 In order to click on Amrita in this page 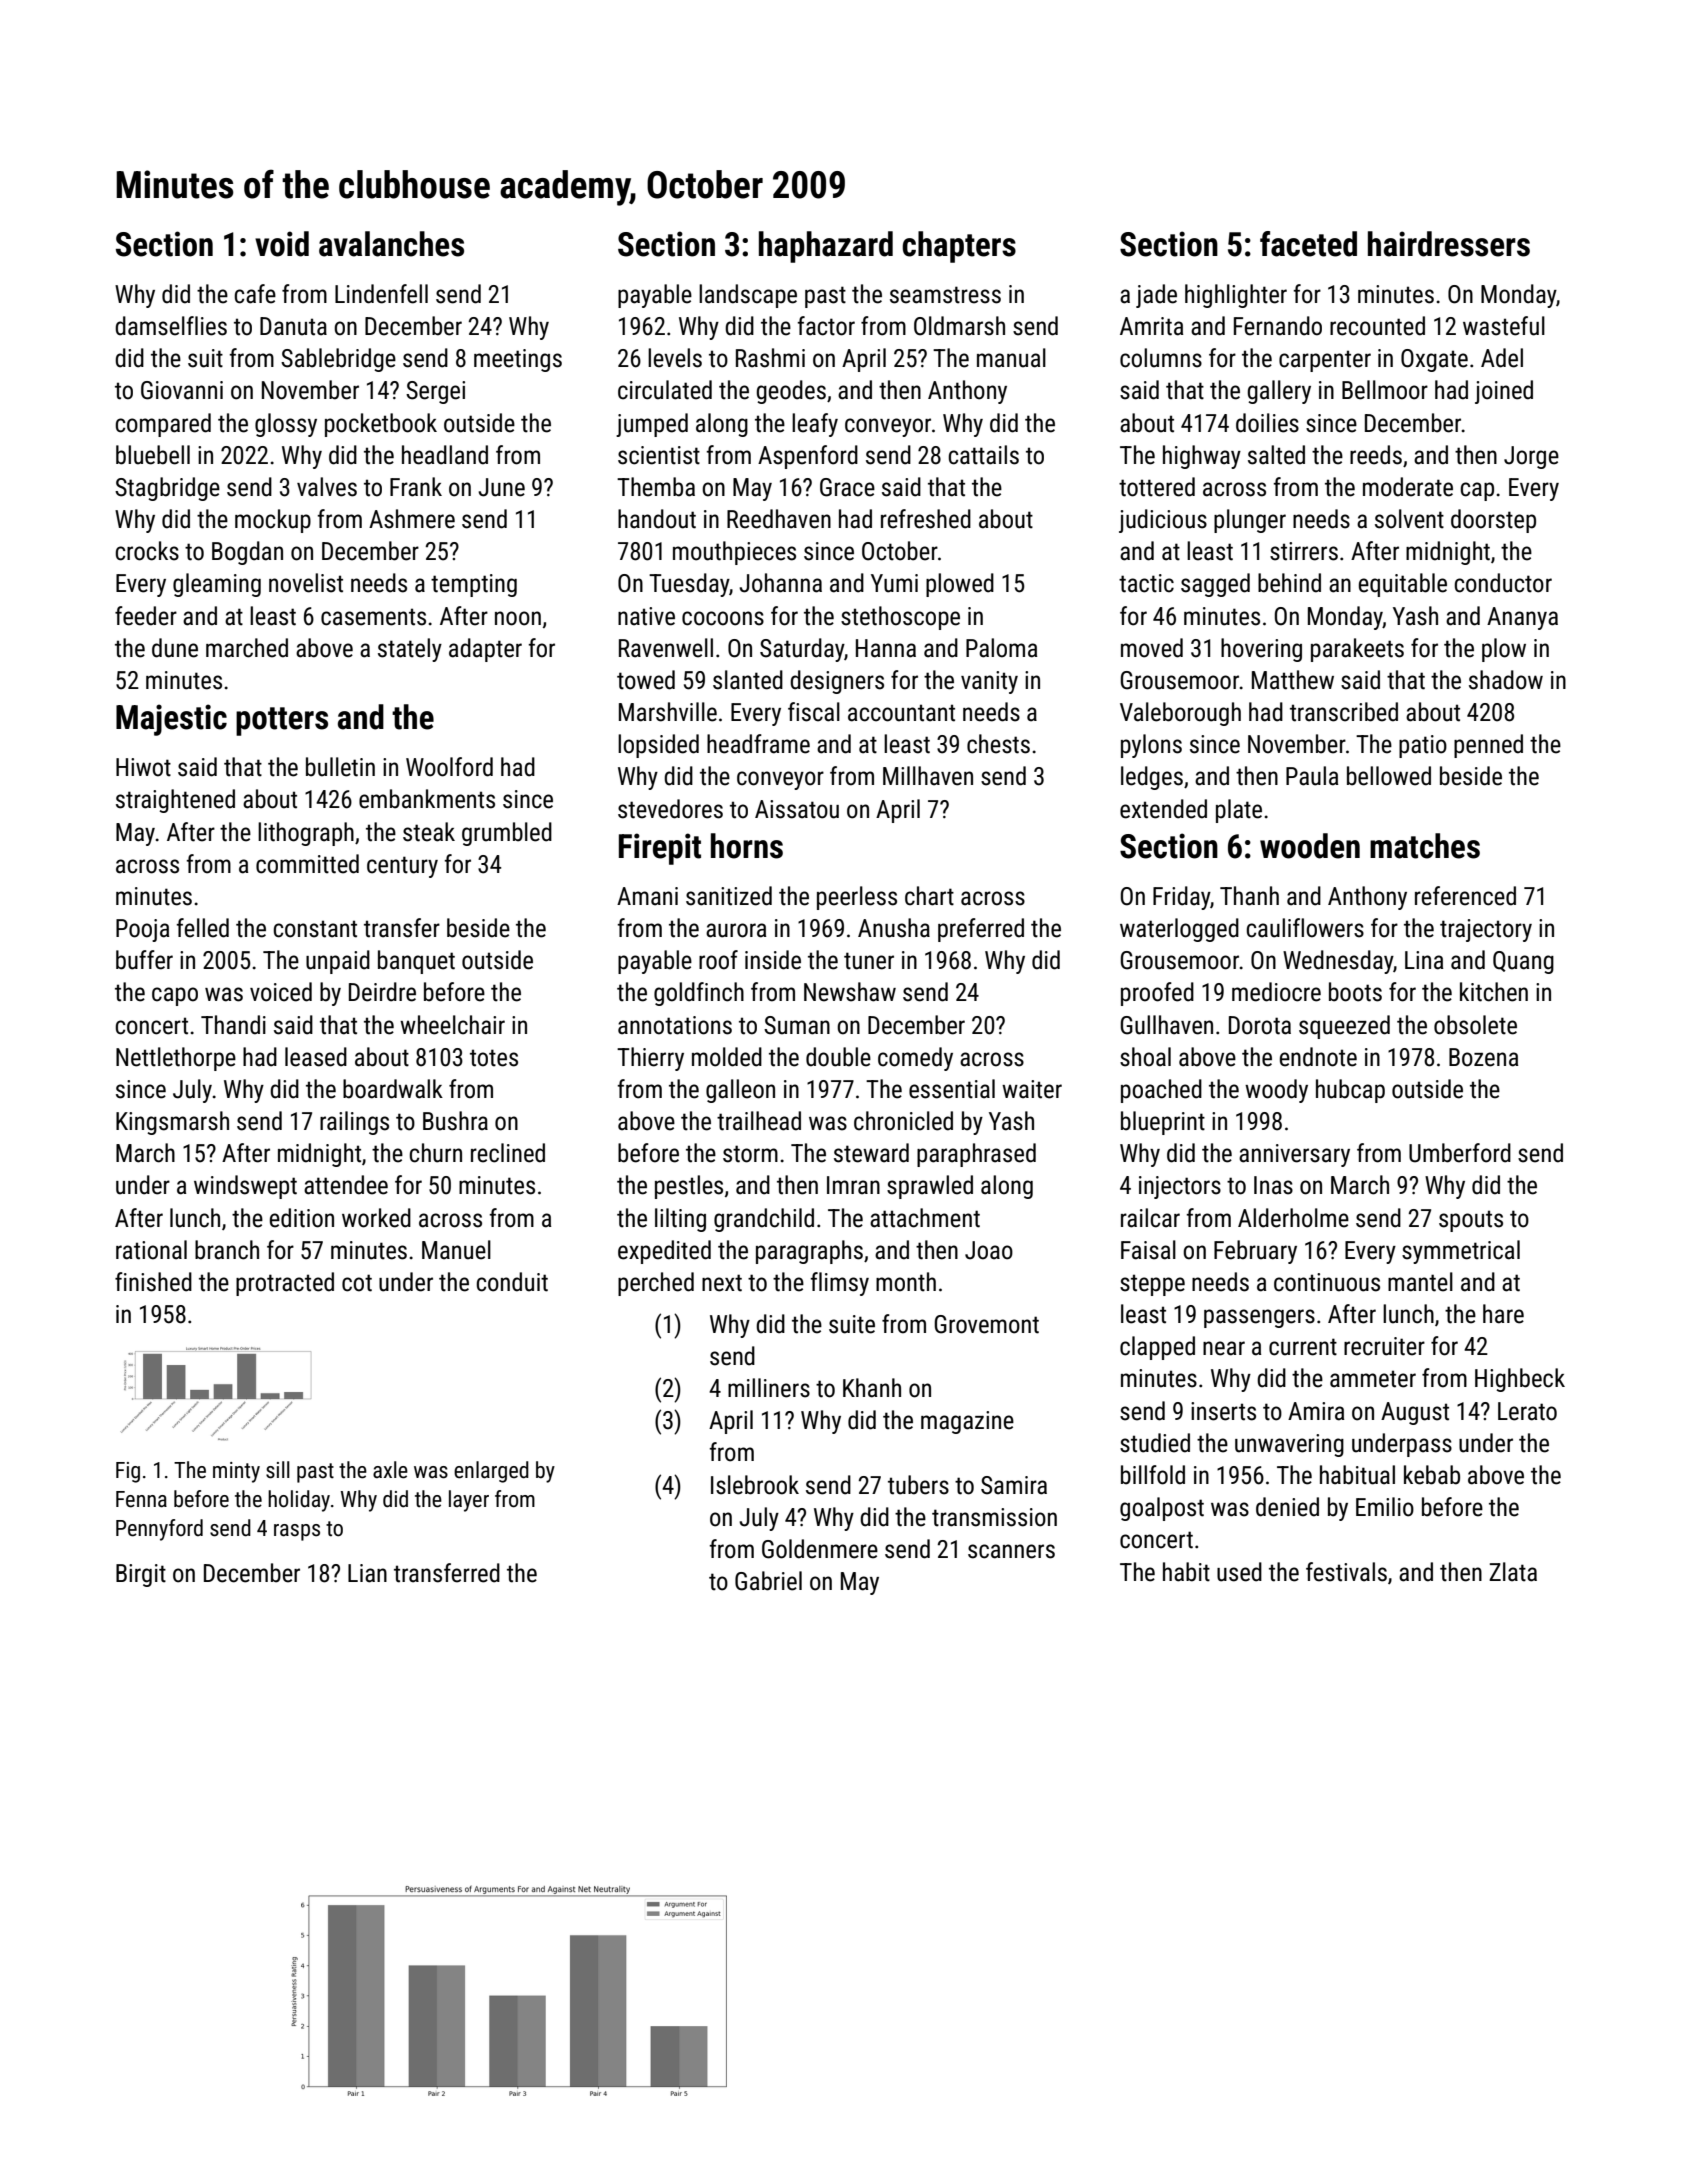, I will do `click(1151, 326)`.
